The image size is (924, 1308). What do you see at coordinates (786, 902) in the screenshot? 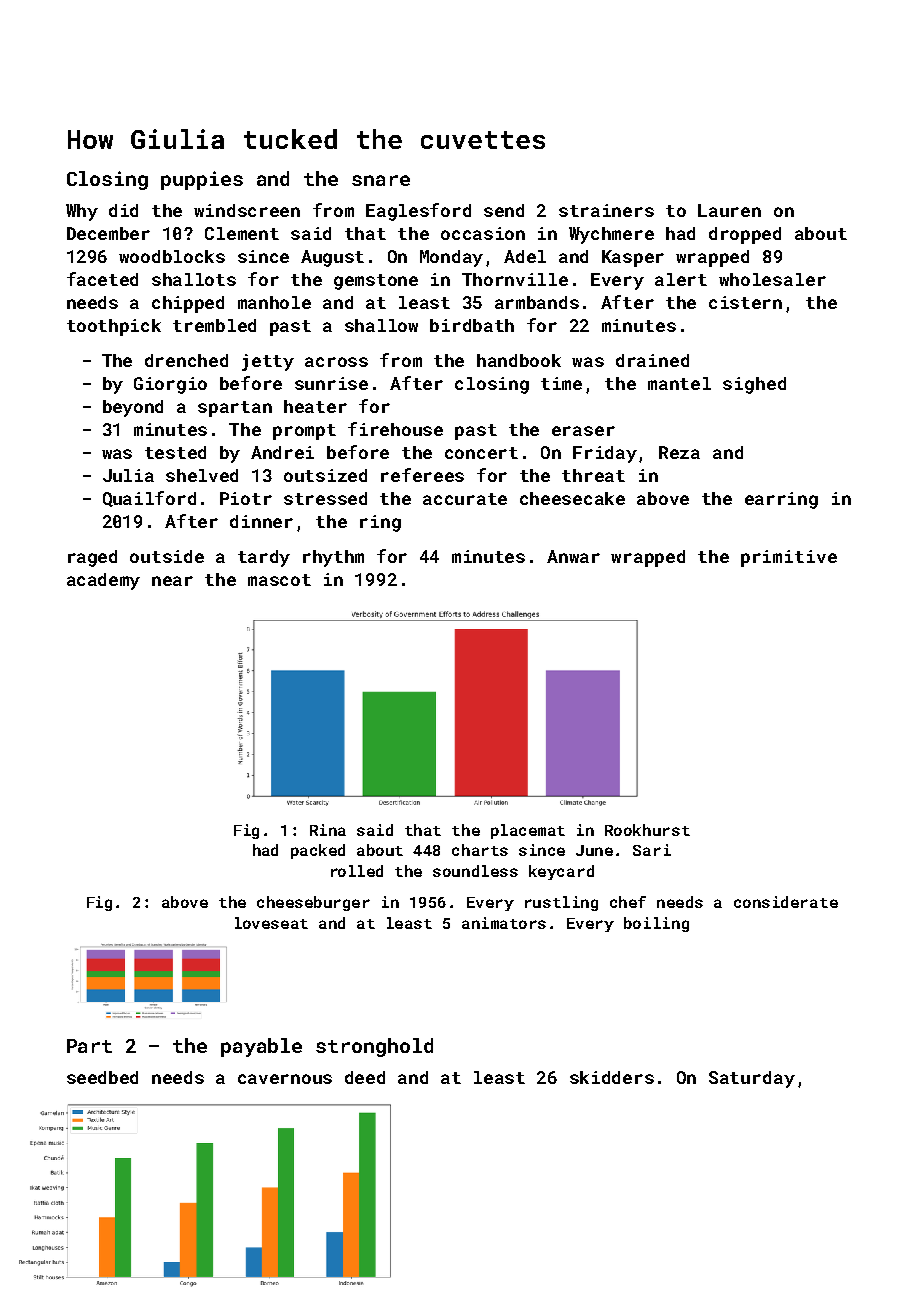
I see `considerate` at bounding box center [786, 902].
